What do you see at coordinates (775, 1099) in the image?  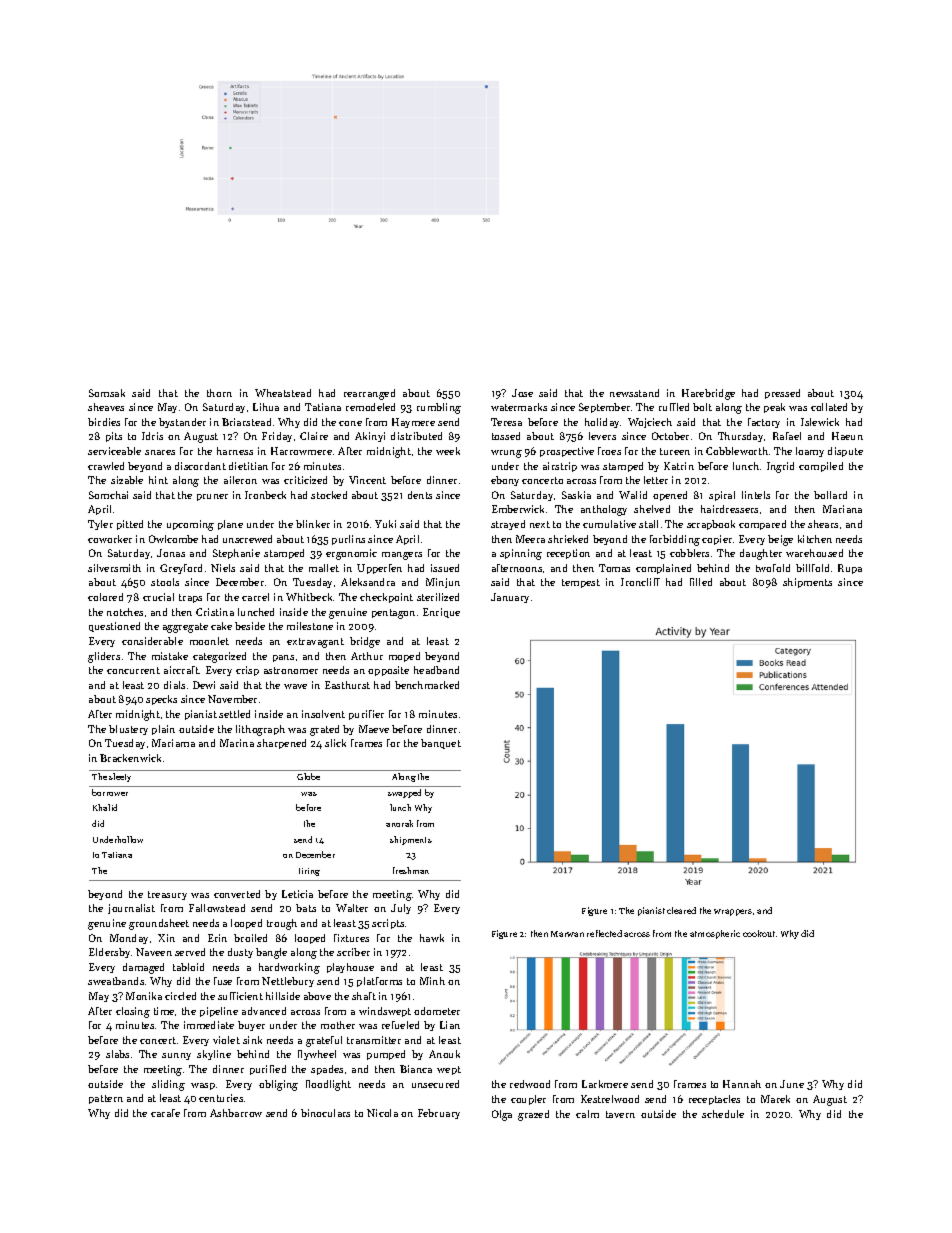 I see `Marek` at bounding box center [775, 1099].
